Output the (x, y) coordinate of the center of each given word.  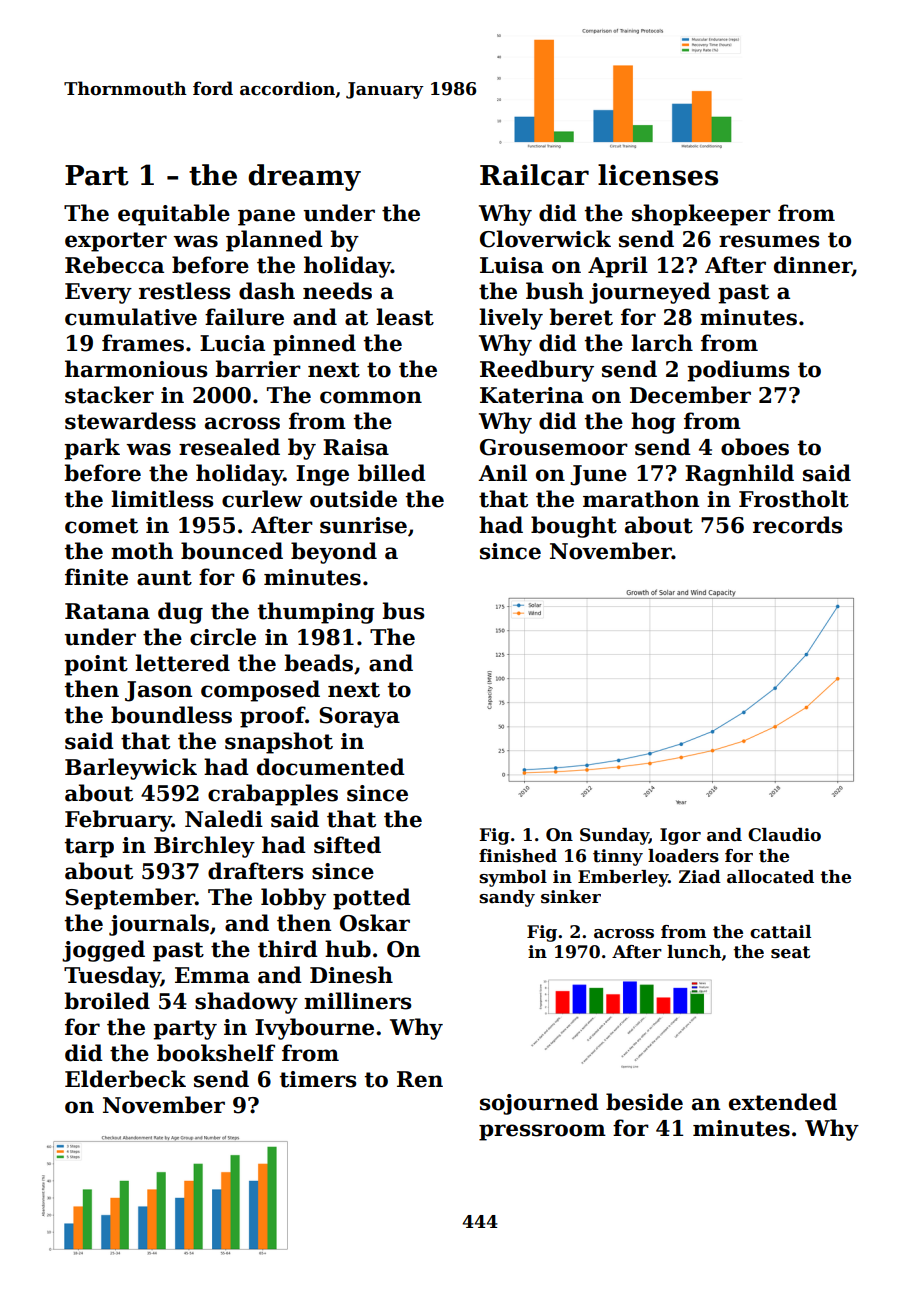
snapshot (279, 743)
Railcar (534, 175)
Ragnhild (739, 475)
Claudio (784, 835)
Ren (420, 1079)
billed (392, 473)
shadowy (246, 1003)
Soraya (359, 717)
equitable (174, 215)
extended (783, 1102)
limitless (162, 499)
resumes (769, 241)
